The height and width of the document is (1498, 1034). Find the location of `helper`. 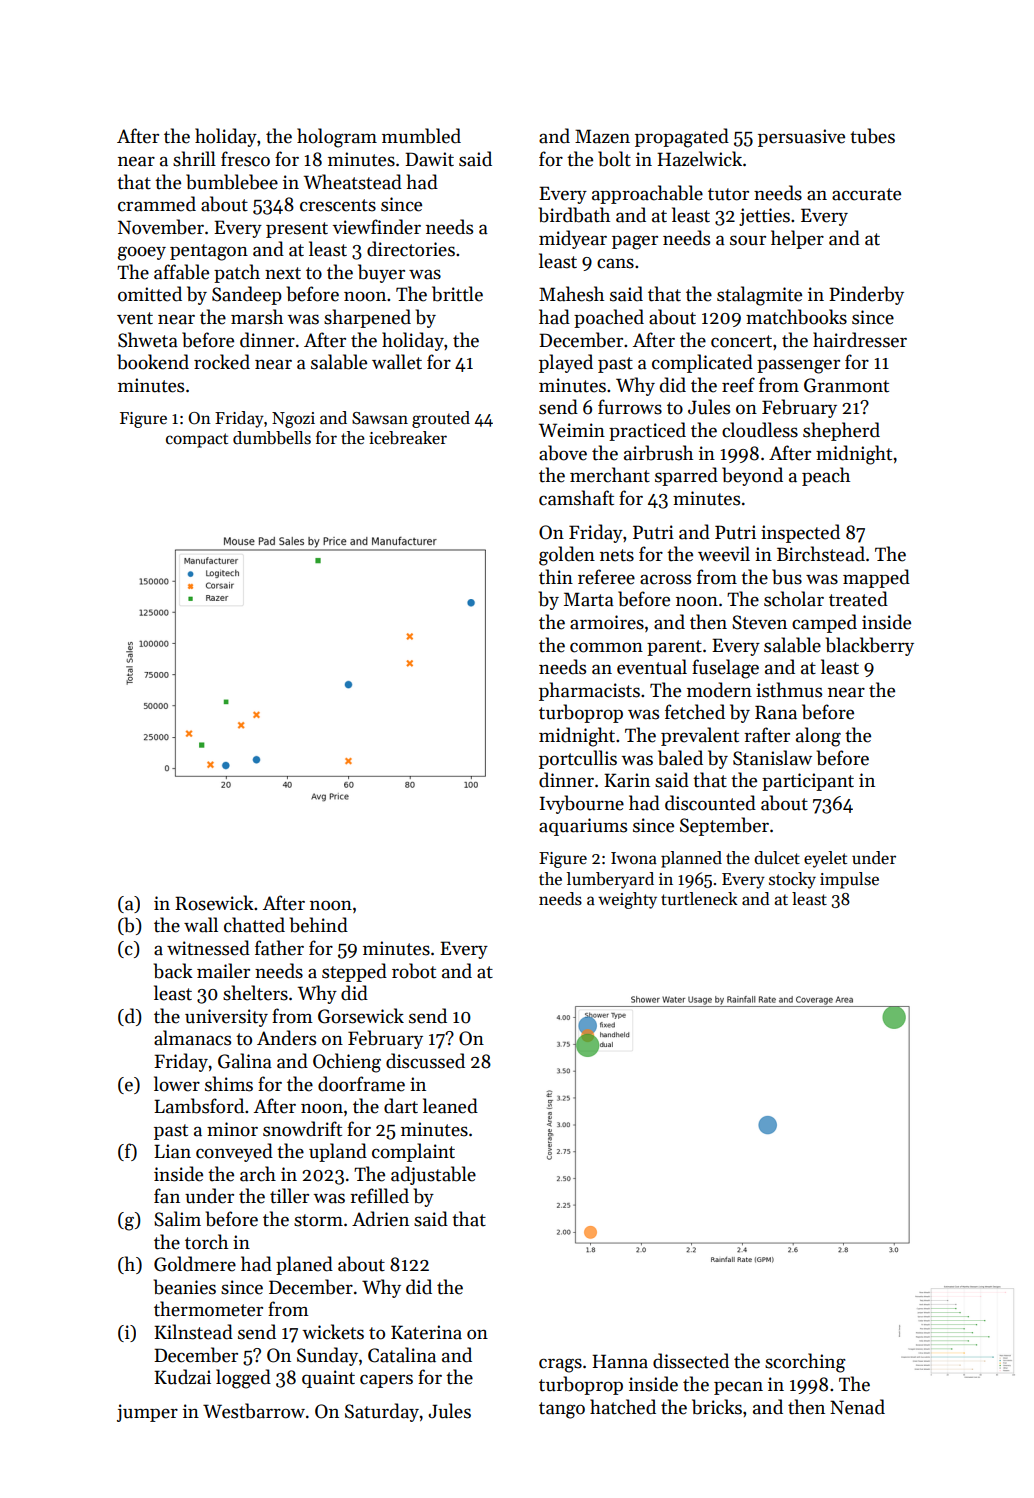

helper is located at coordinates (797, 239).
